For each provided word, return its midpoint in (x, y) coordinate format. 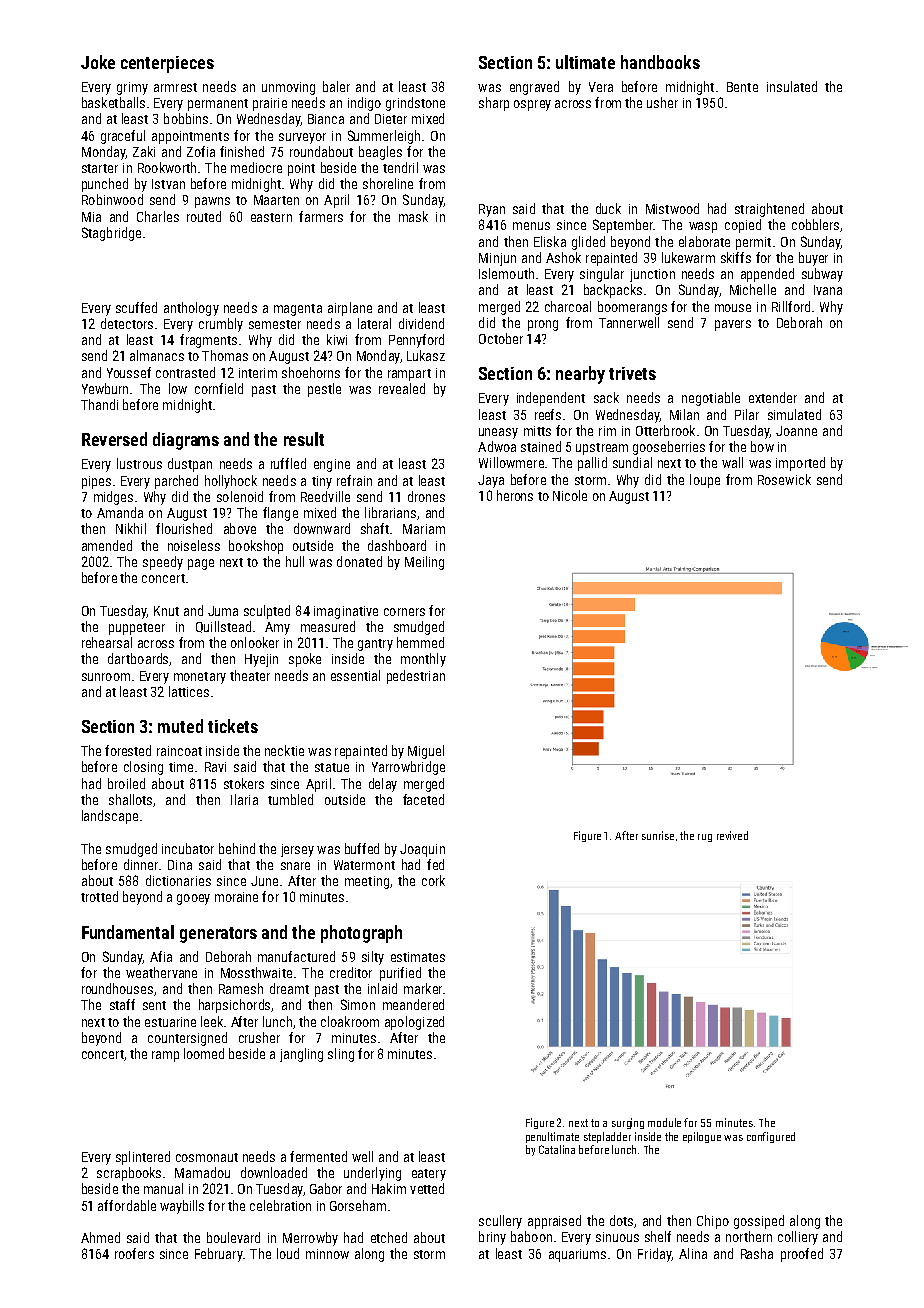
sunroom (106, 677)
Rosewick (784, 479)
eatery (429, 1175)
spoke (305, 660)
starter (100, 168)
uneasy (498, 433)
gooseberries (669, 448)
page (201, 564)
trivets (632, 373)
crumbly (221, 325)
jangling (301, 1055)
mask (413, 216)
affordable (127, 1205)
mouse (733, 308)
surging (628, 1123)
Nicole (570, 495)
